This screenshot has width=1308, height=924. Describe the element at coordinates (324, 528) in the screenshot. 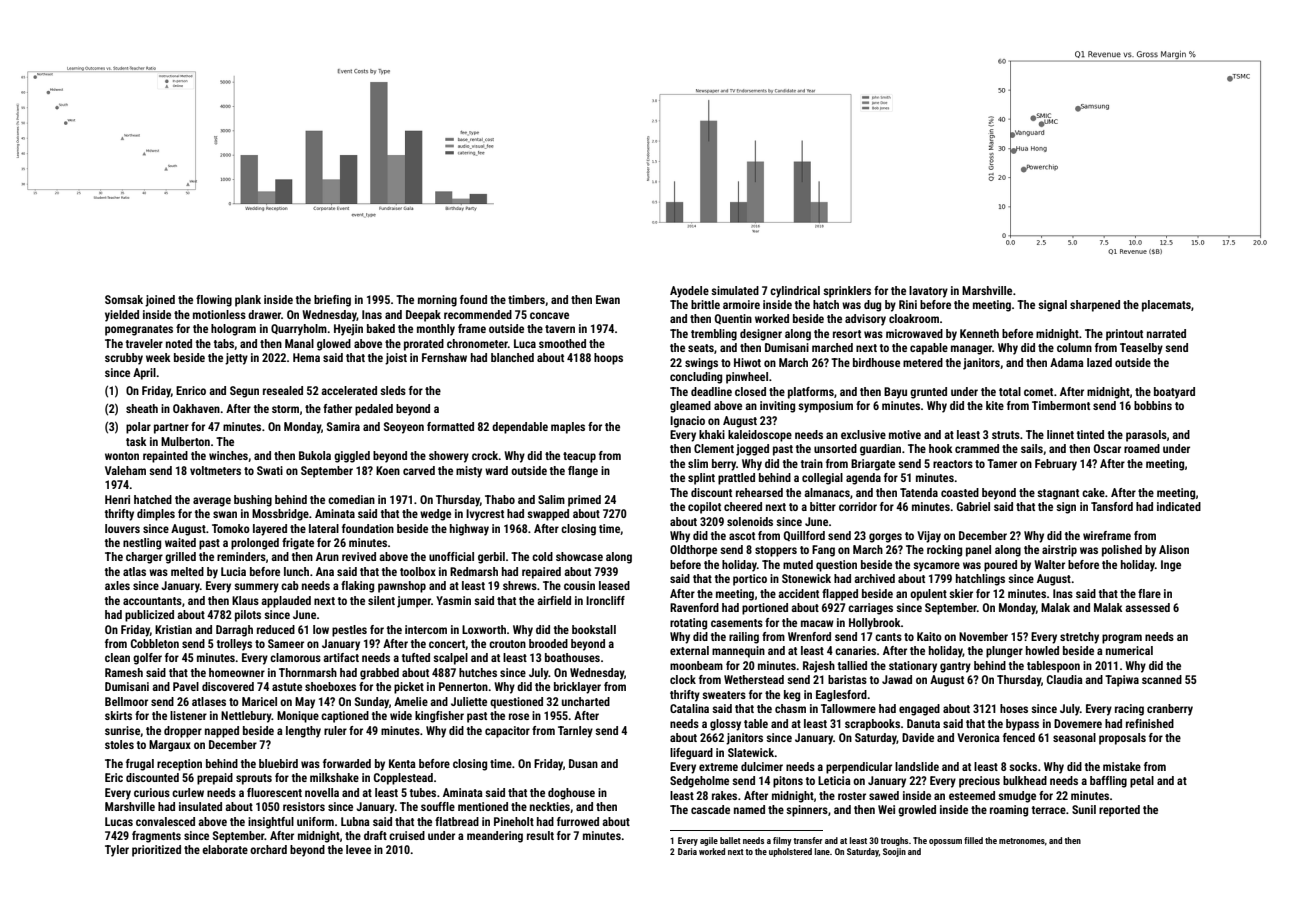

I see `lateral` at that location.
